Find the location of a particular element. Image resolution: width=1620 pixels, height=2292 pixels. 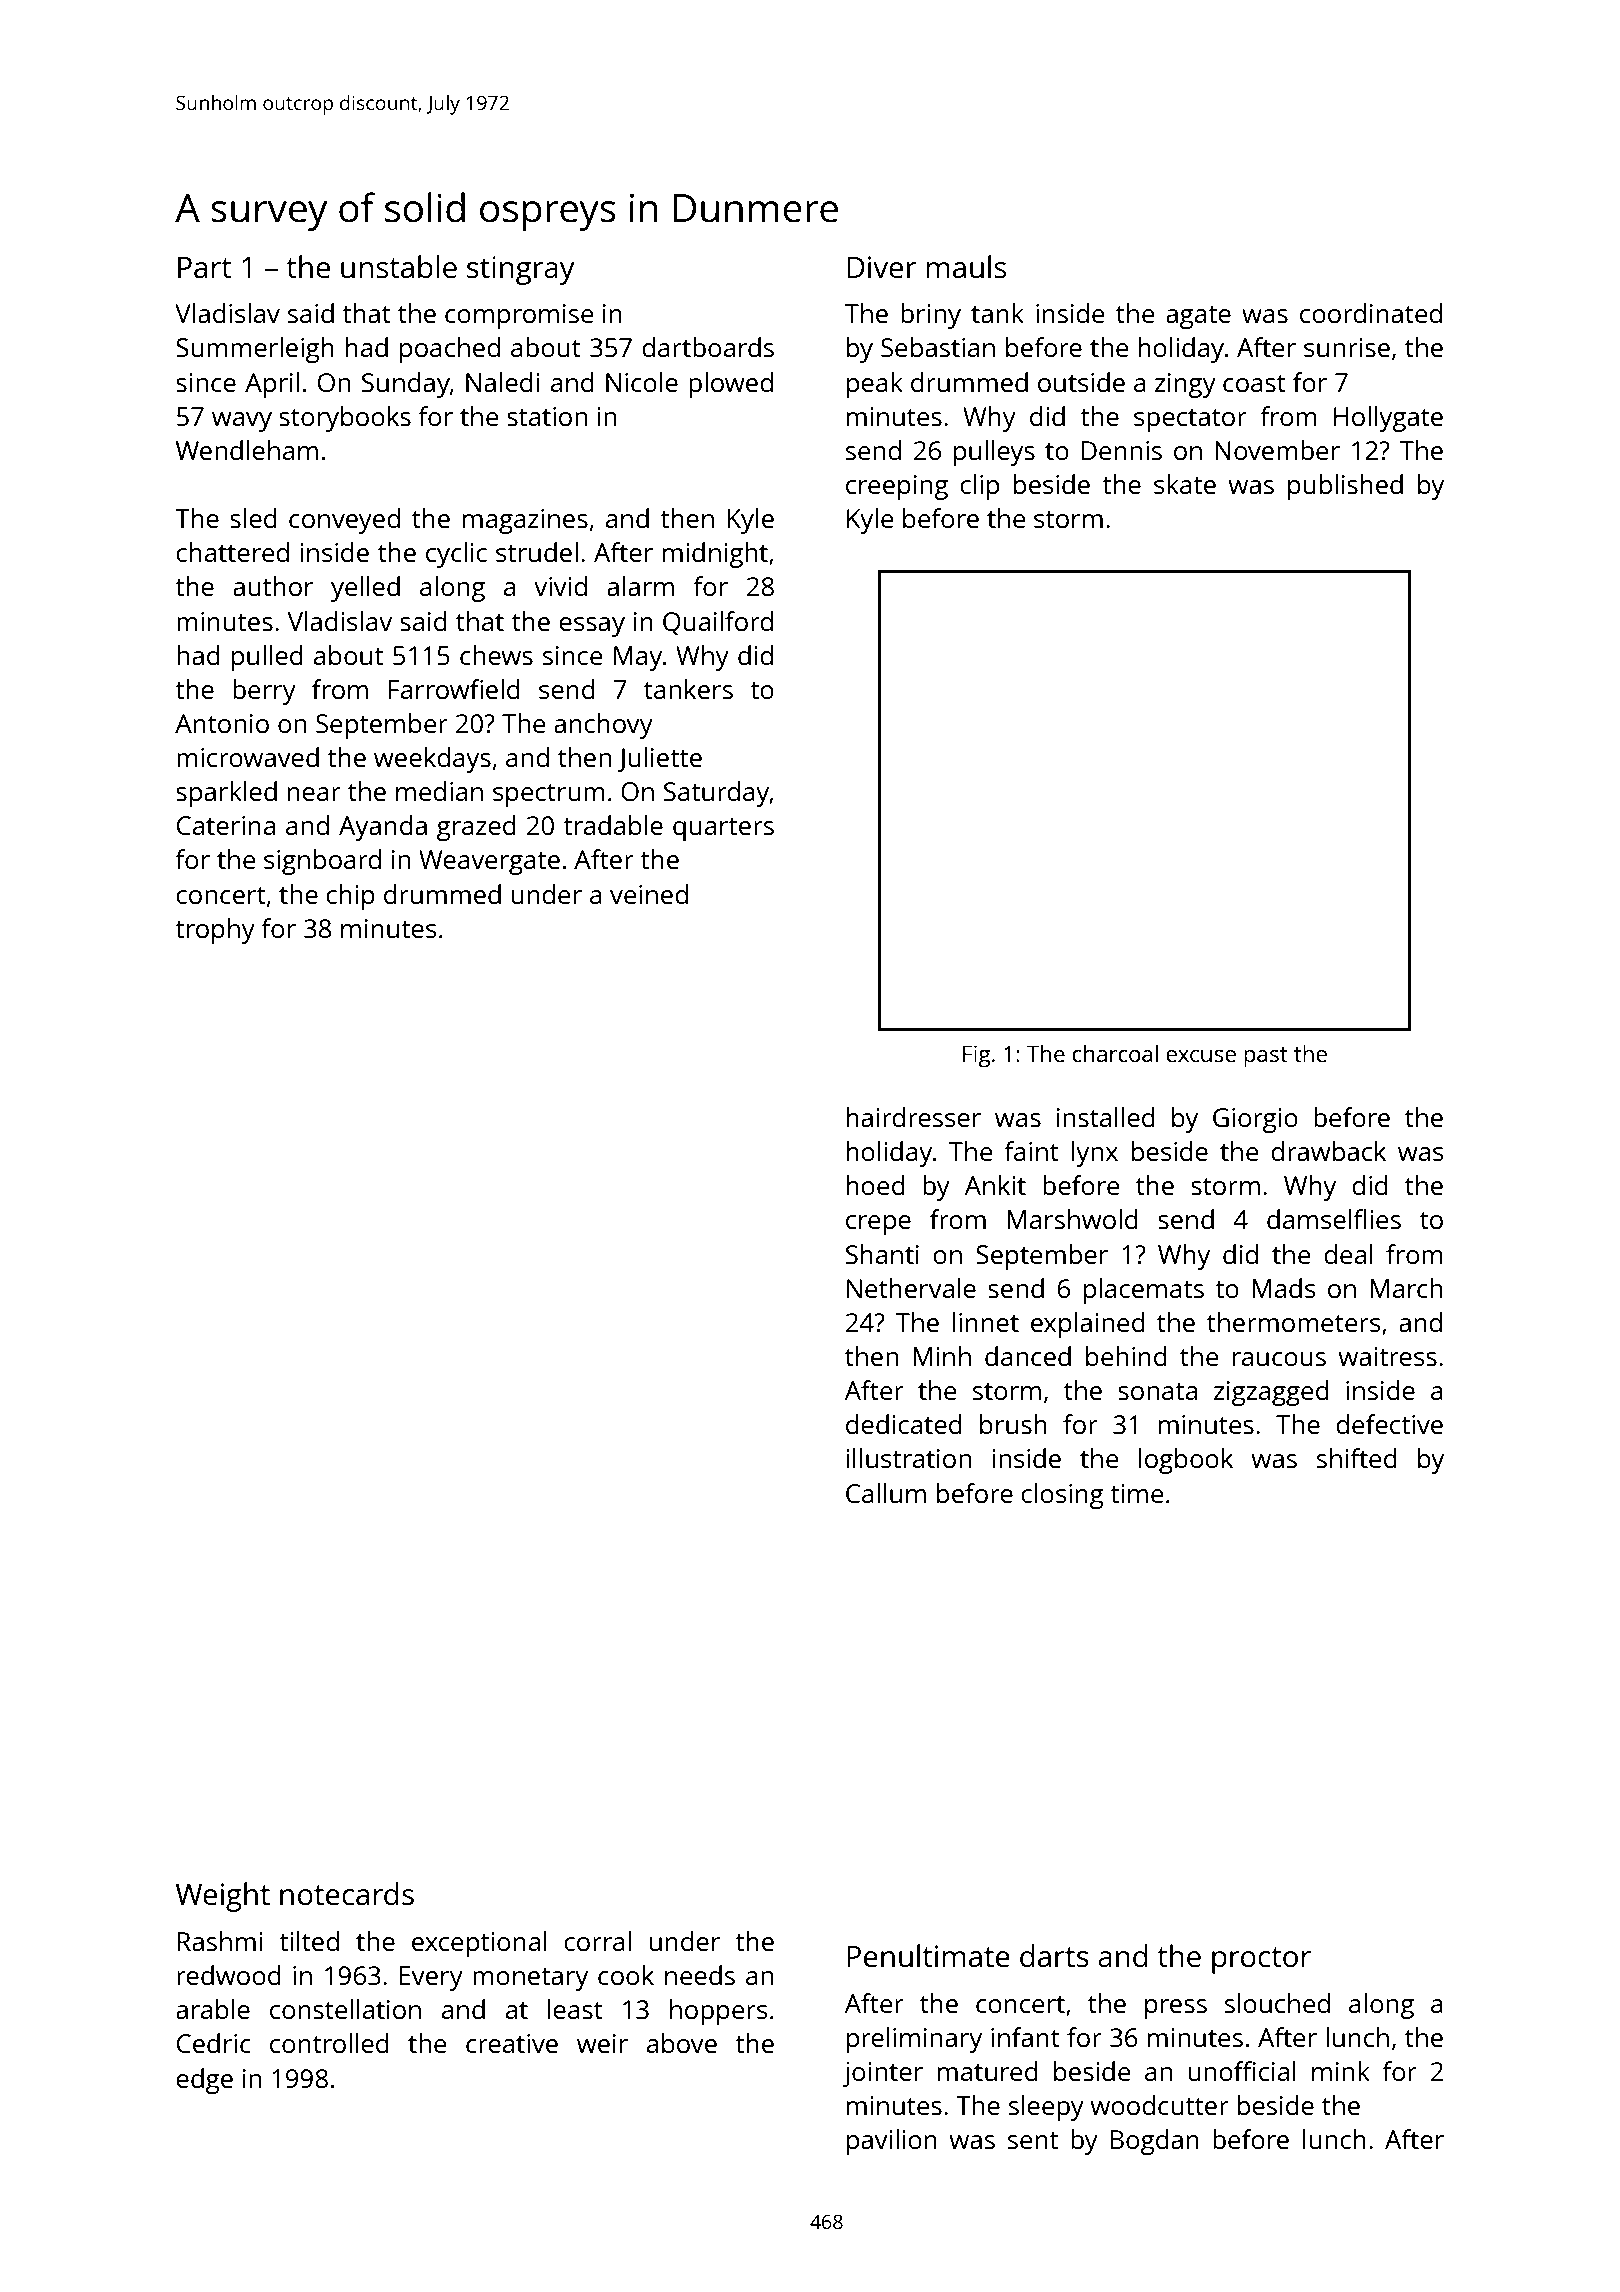

magazines is located at coordinates (525, 521).
